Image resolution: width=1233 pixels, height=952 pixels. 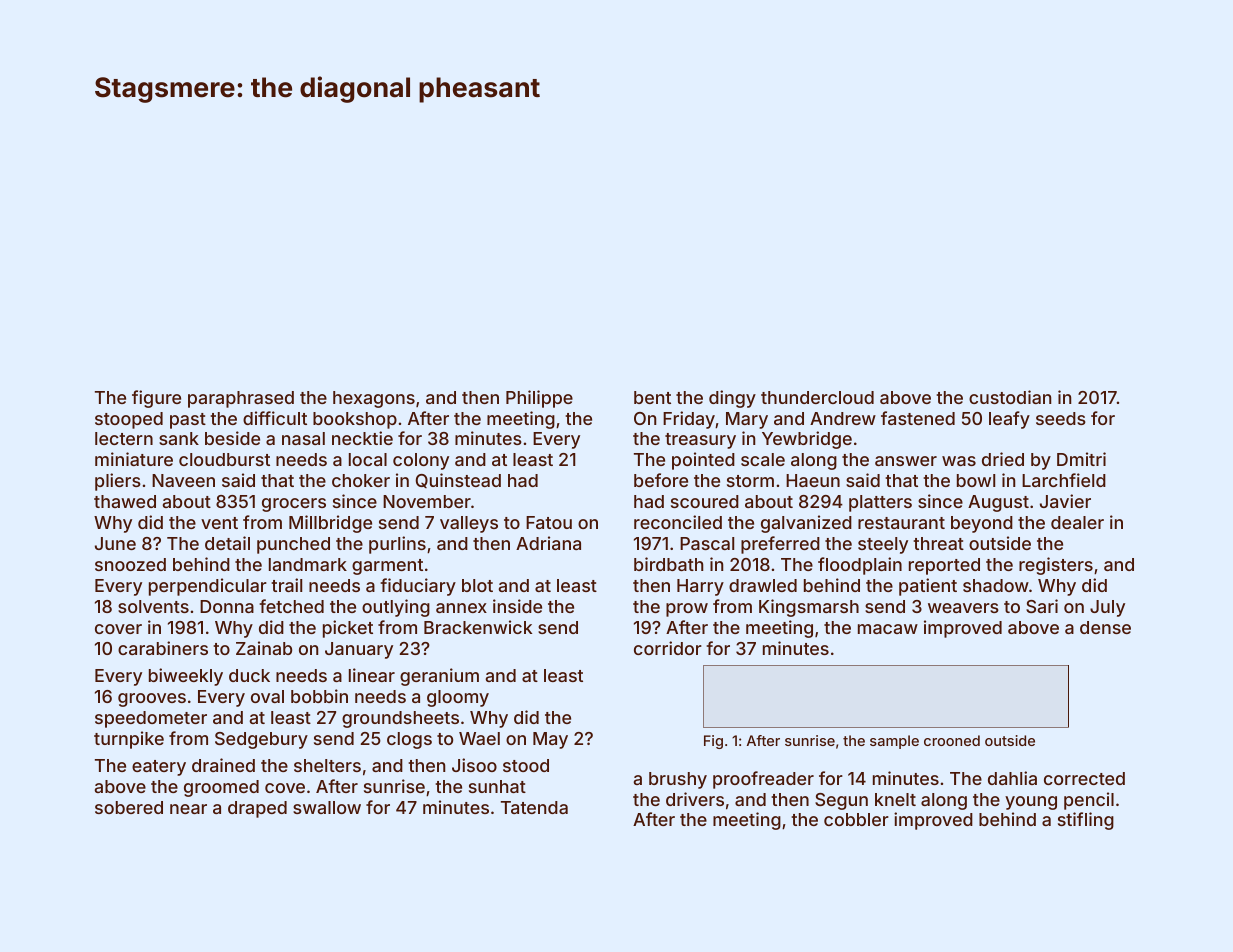 I want to click on dingy, so click(x=732, y=399).
